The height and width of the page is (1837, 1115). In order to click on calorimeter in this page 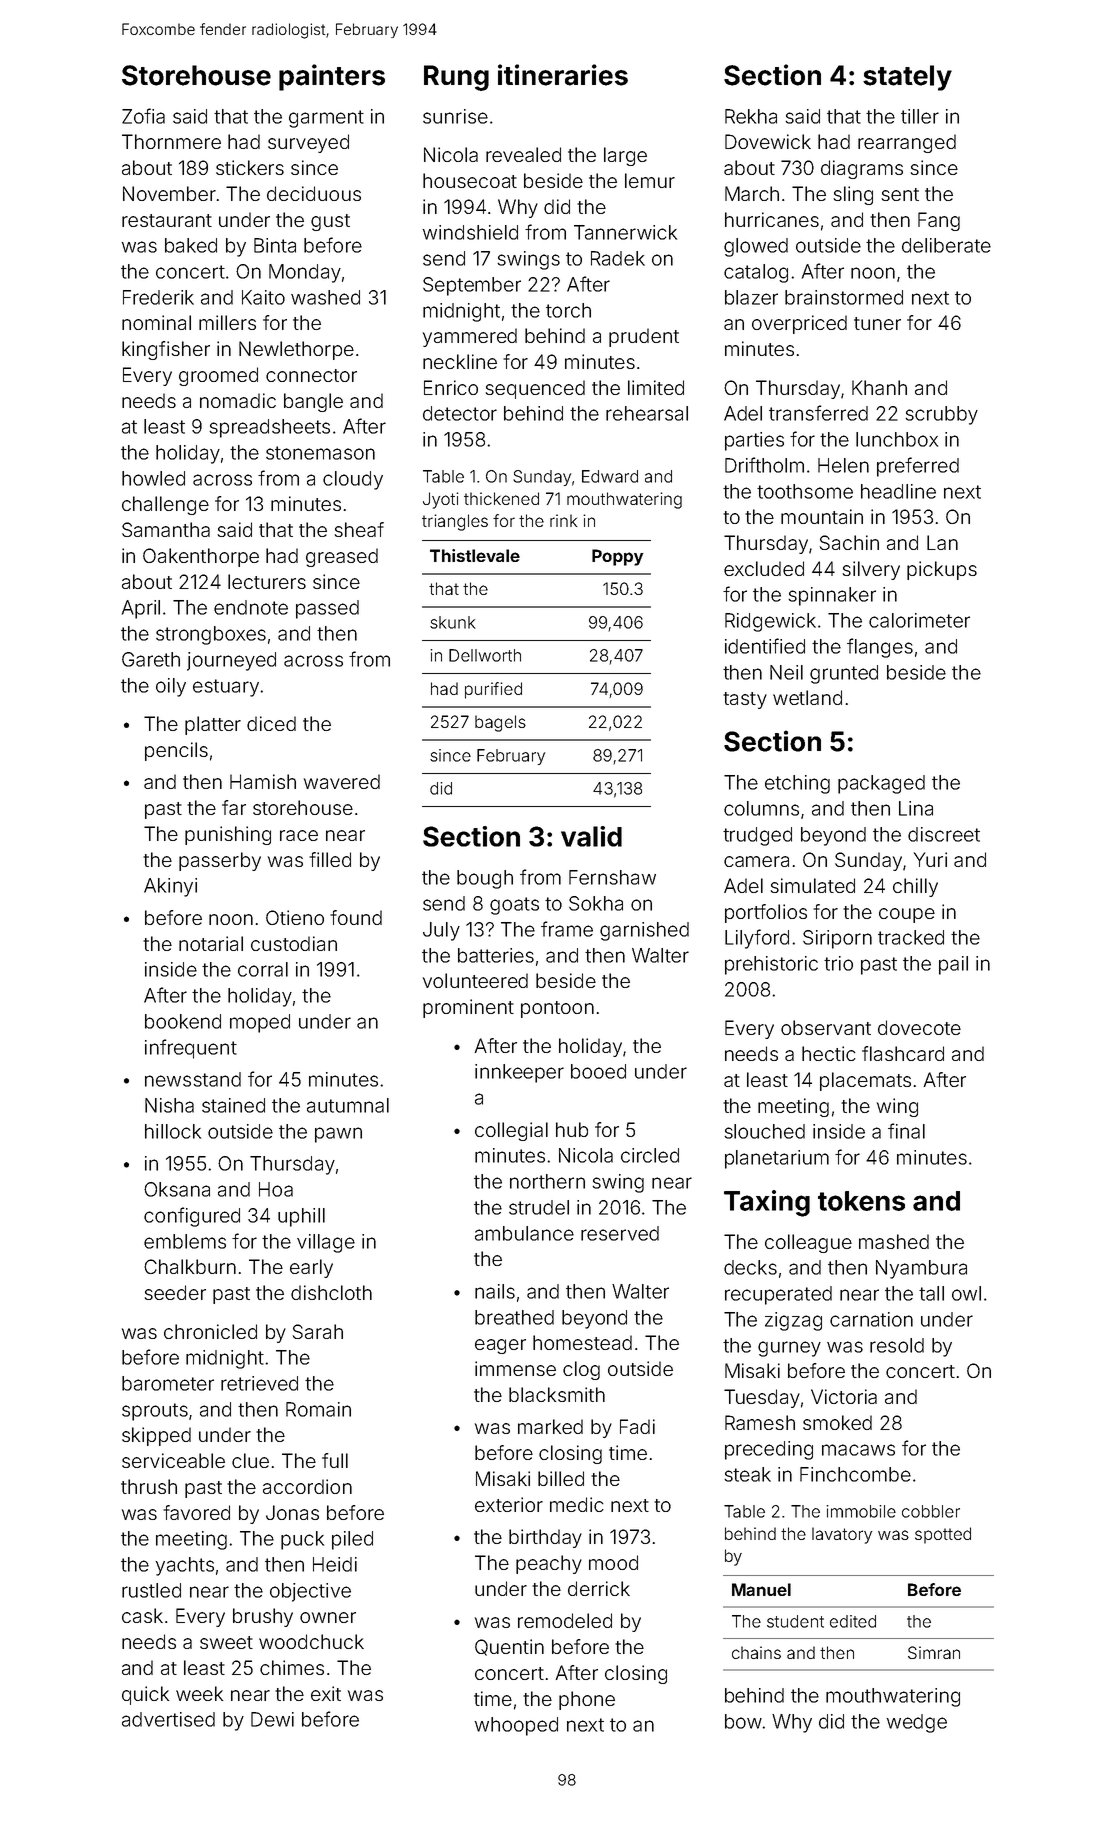, I will do `click(919, 620)`.
